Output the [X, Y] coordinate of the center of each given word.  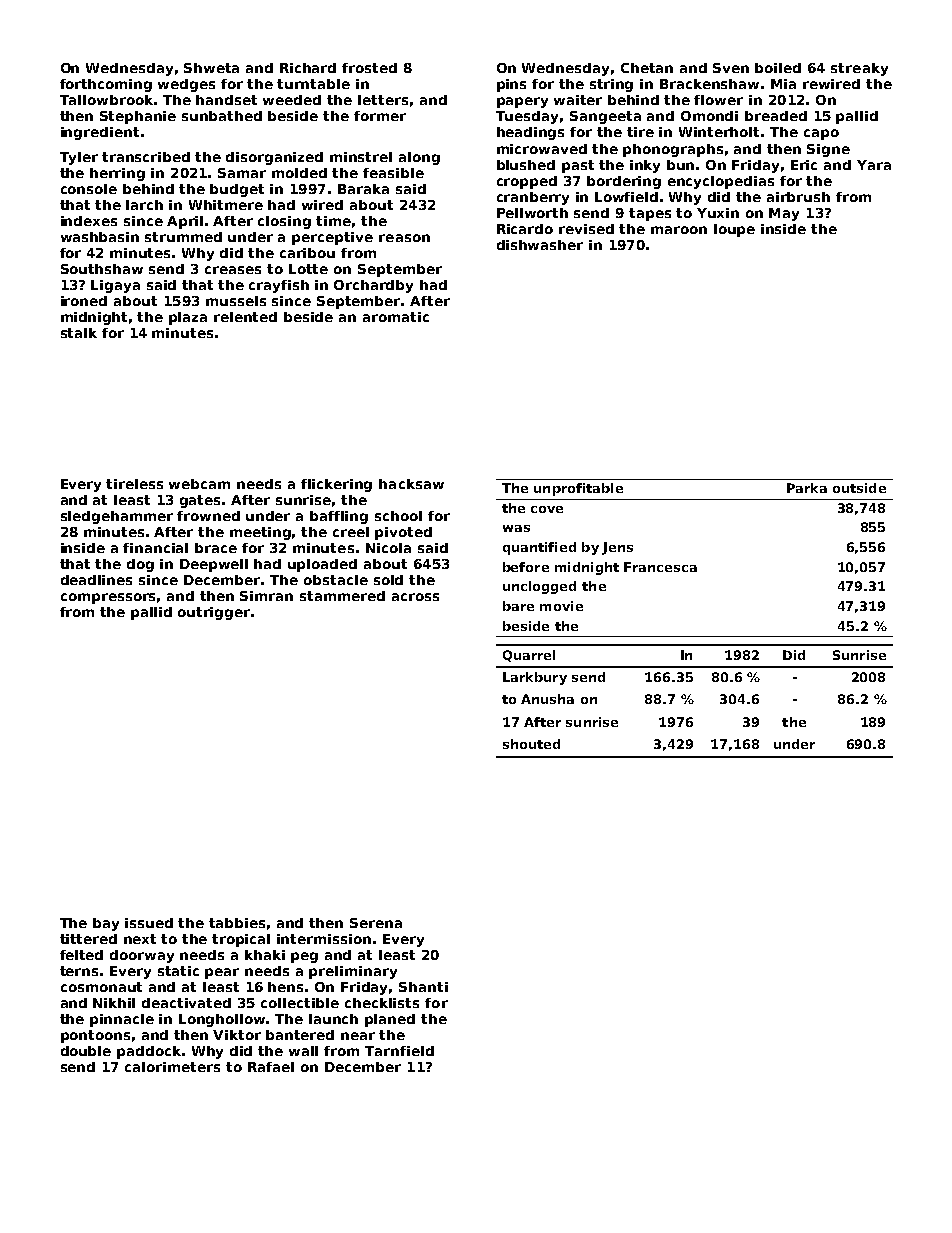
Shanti [423, 987]
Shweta [211, 68]
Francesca [660, 567]
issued [149, 923]
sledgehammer [117, 517]
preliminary [353, 972]
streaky [859, 69]
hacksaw [411, 484]
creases [233, 270]
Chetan [647, 68]
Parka [807, 488]
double [86, 1051]
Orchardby [373, 286]
